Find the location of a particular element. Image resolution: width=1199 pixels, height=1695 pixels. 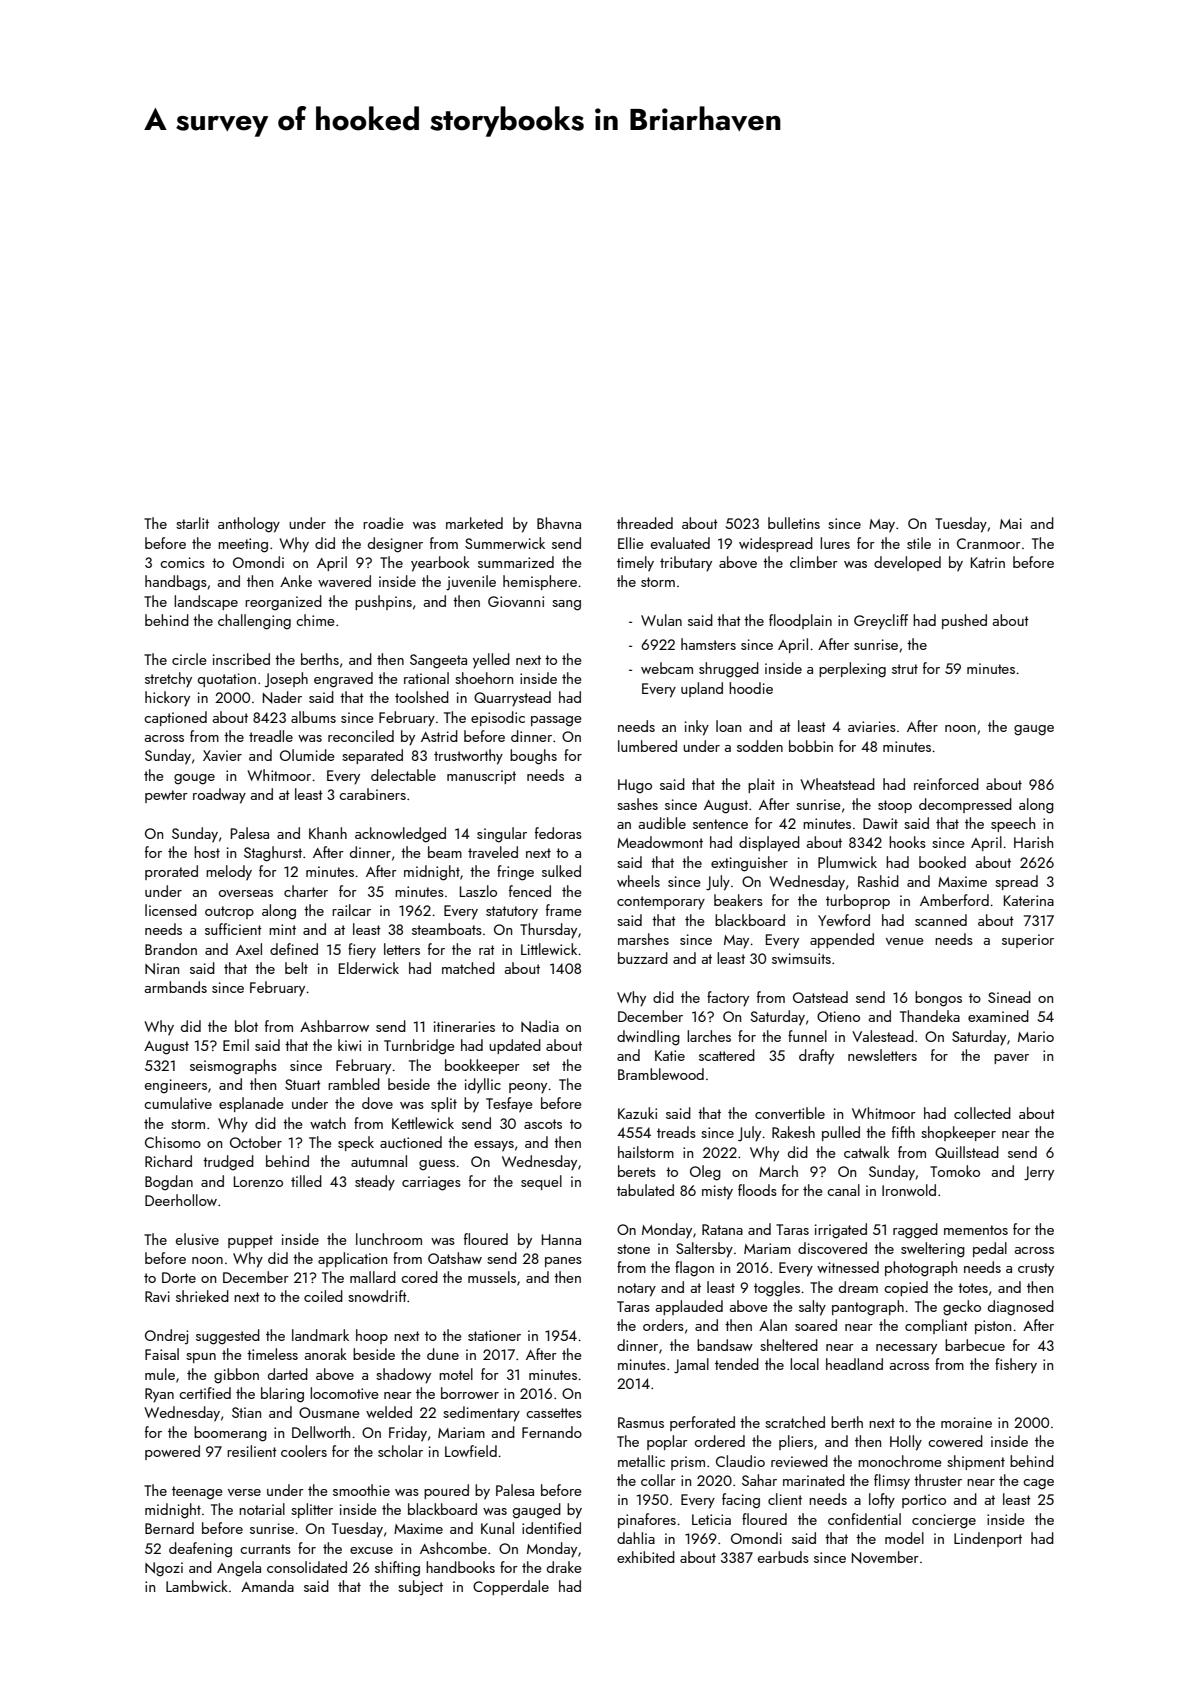

pantograph is located at coordinates (868, 1308).
